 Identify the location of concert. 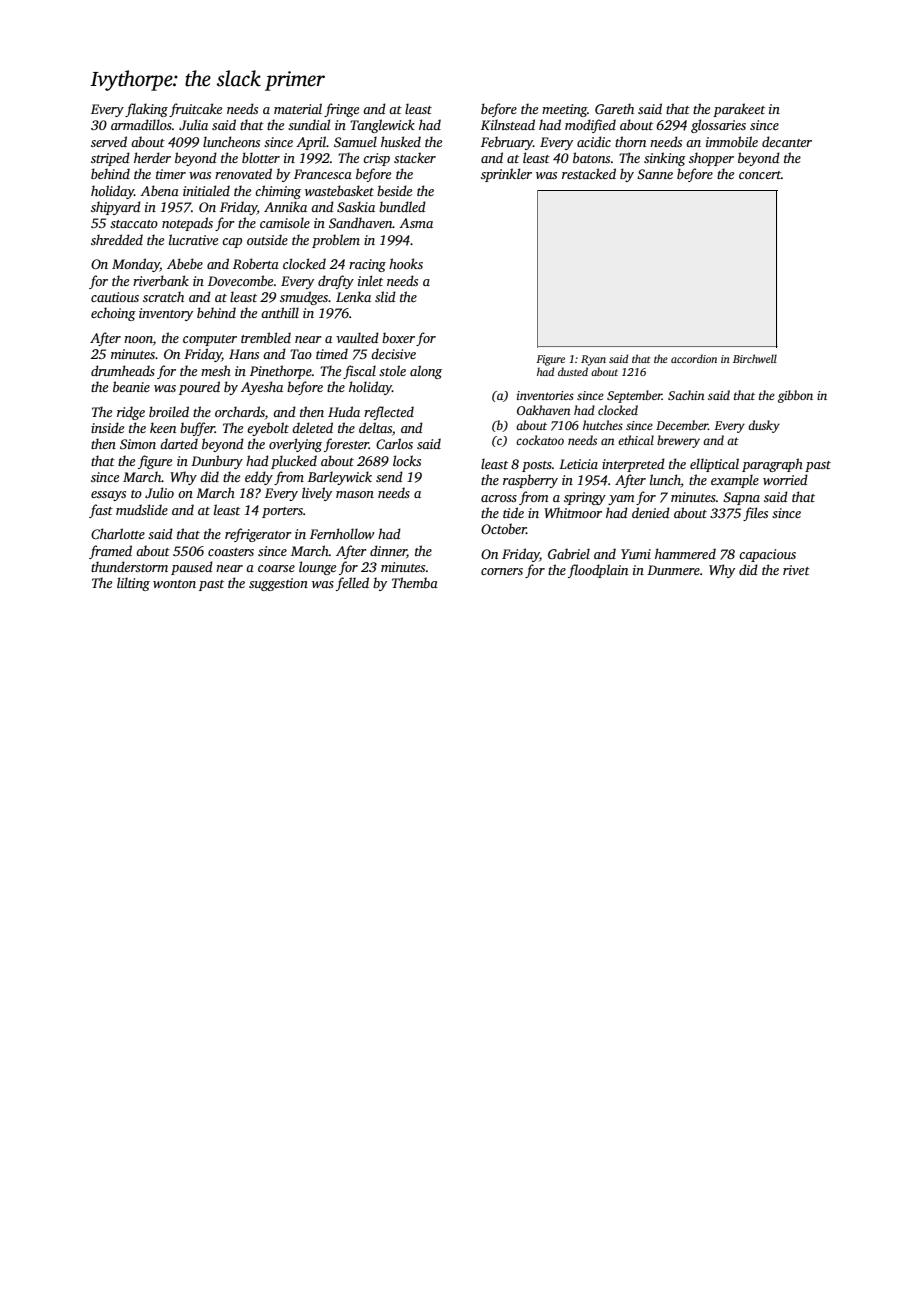
(760, 175).
